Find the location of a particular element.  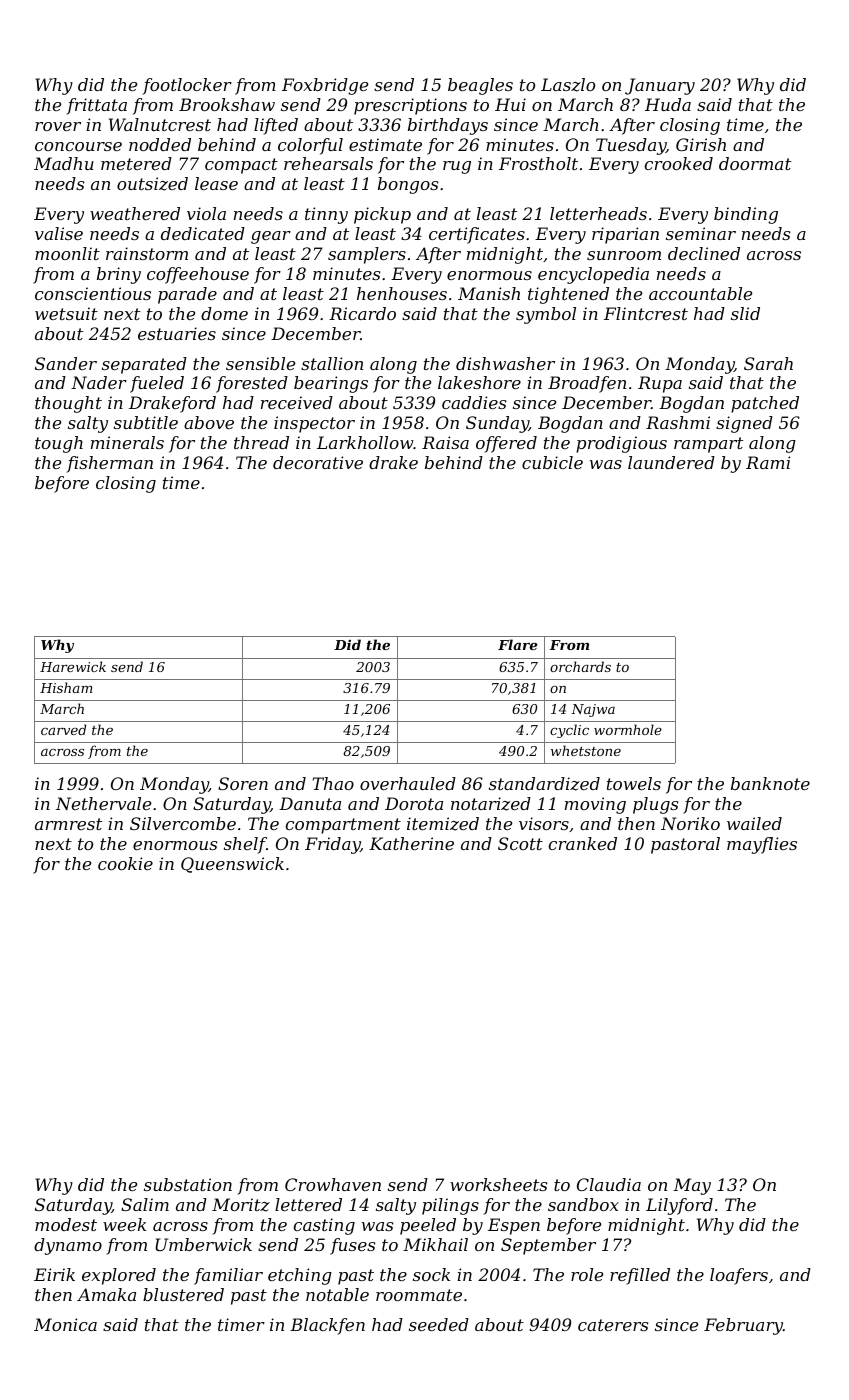

Monica is located at coordinates (65, 1324).
